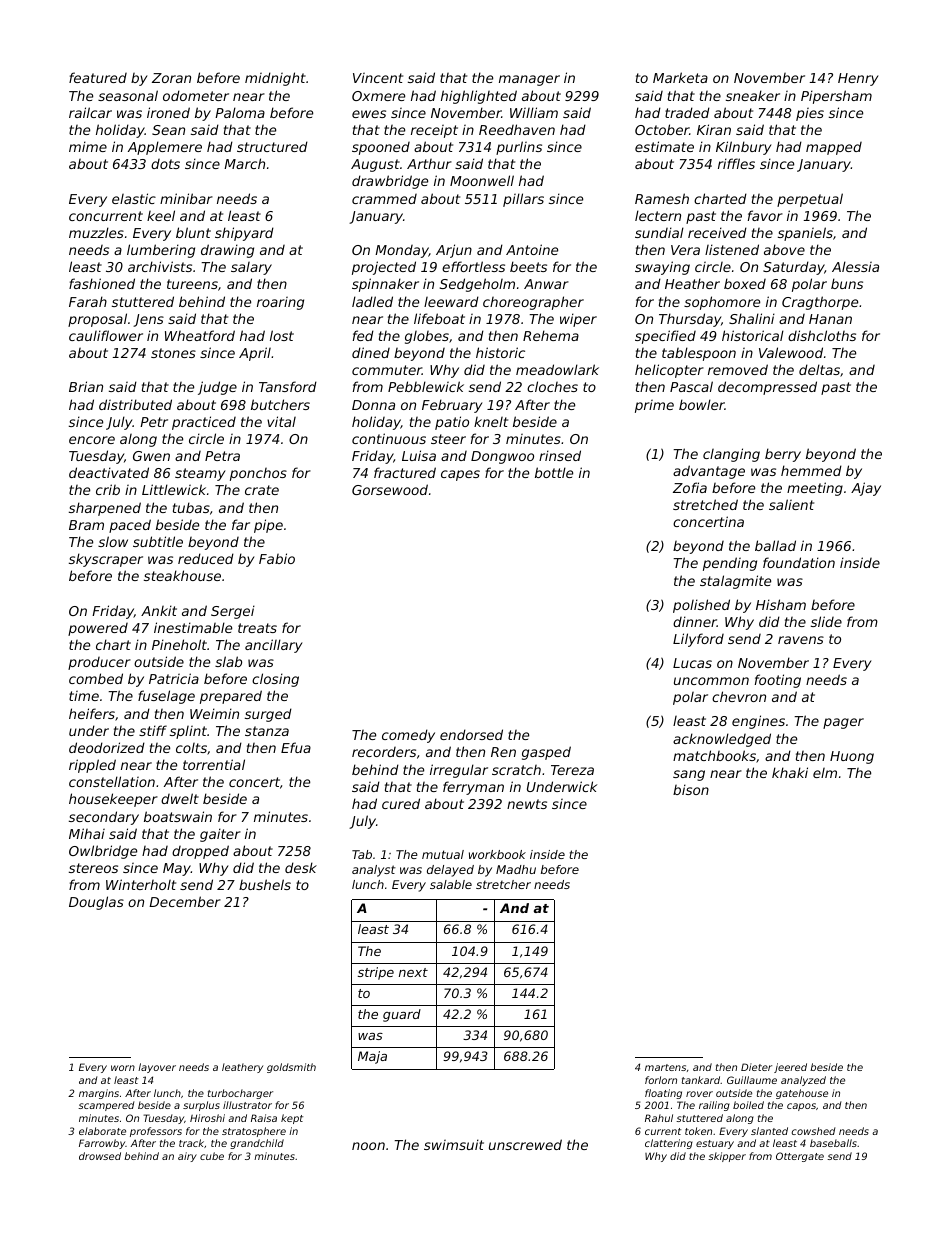 This screenshot has width=952, height=1233. Describe the element at coordinates (471, 734) in the screenshot. I see `endorsed` at that location.
